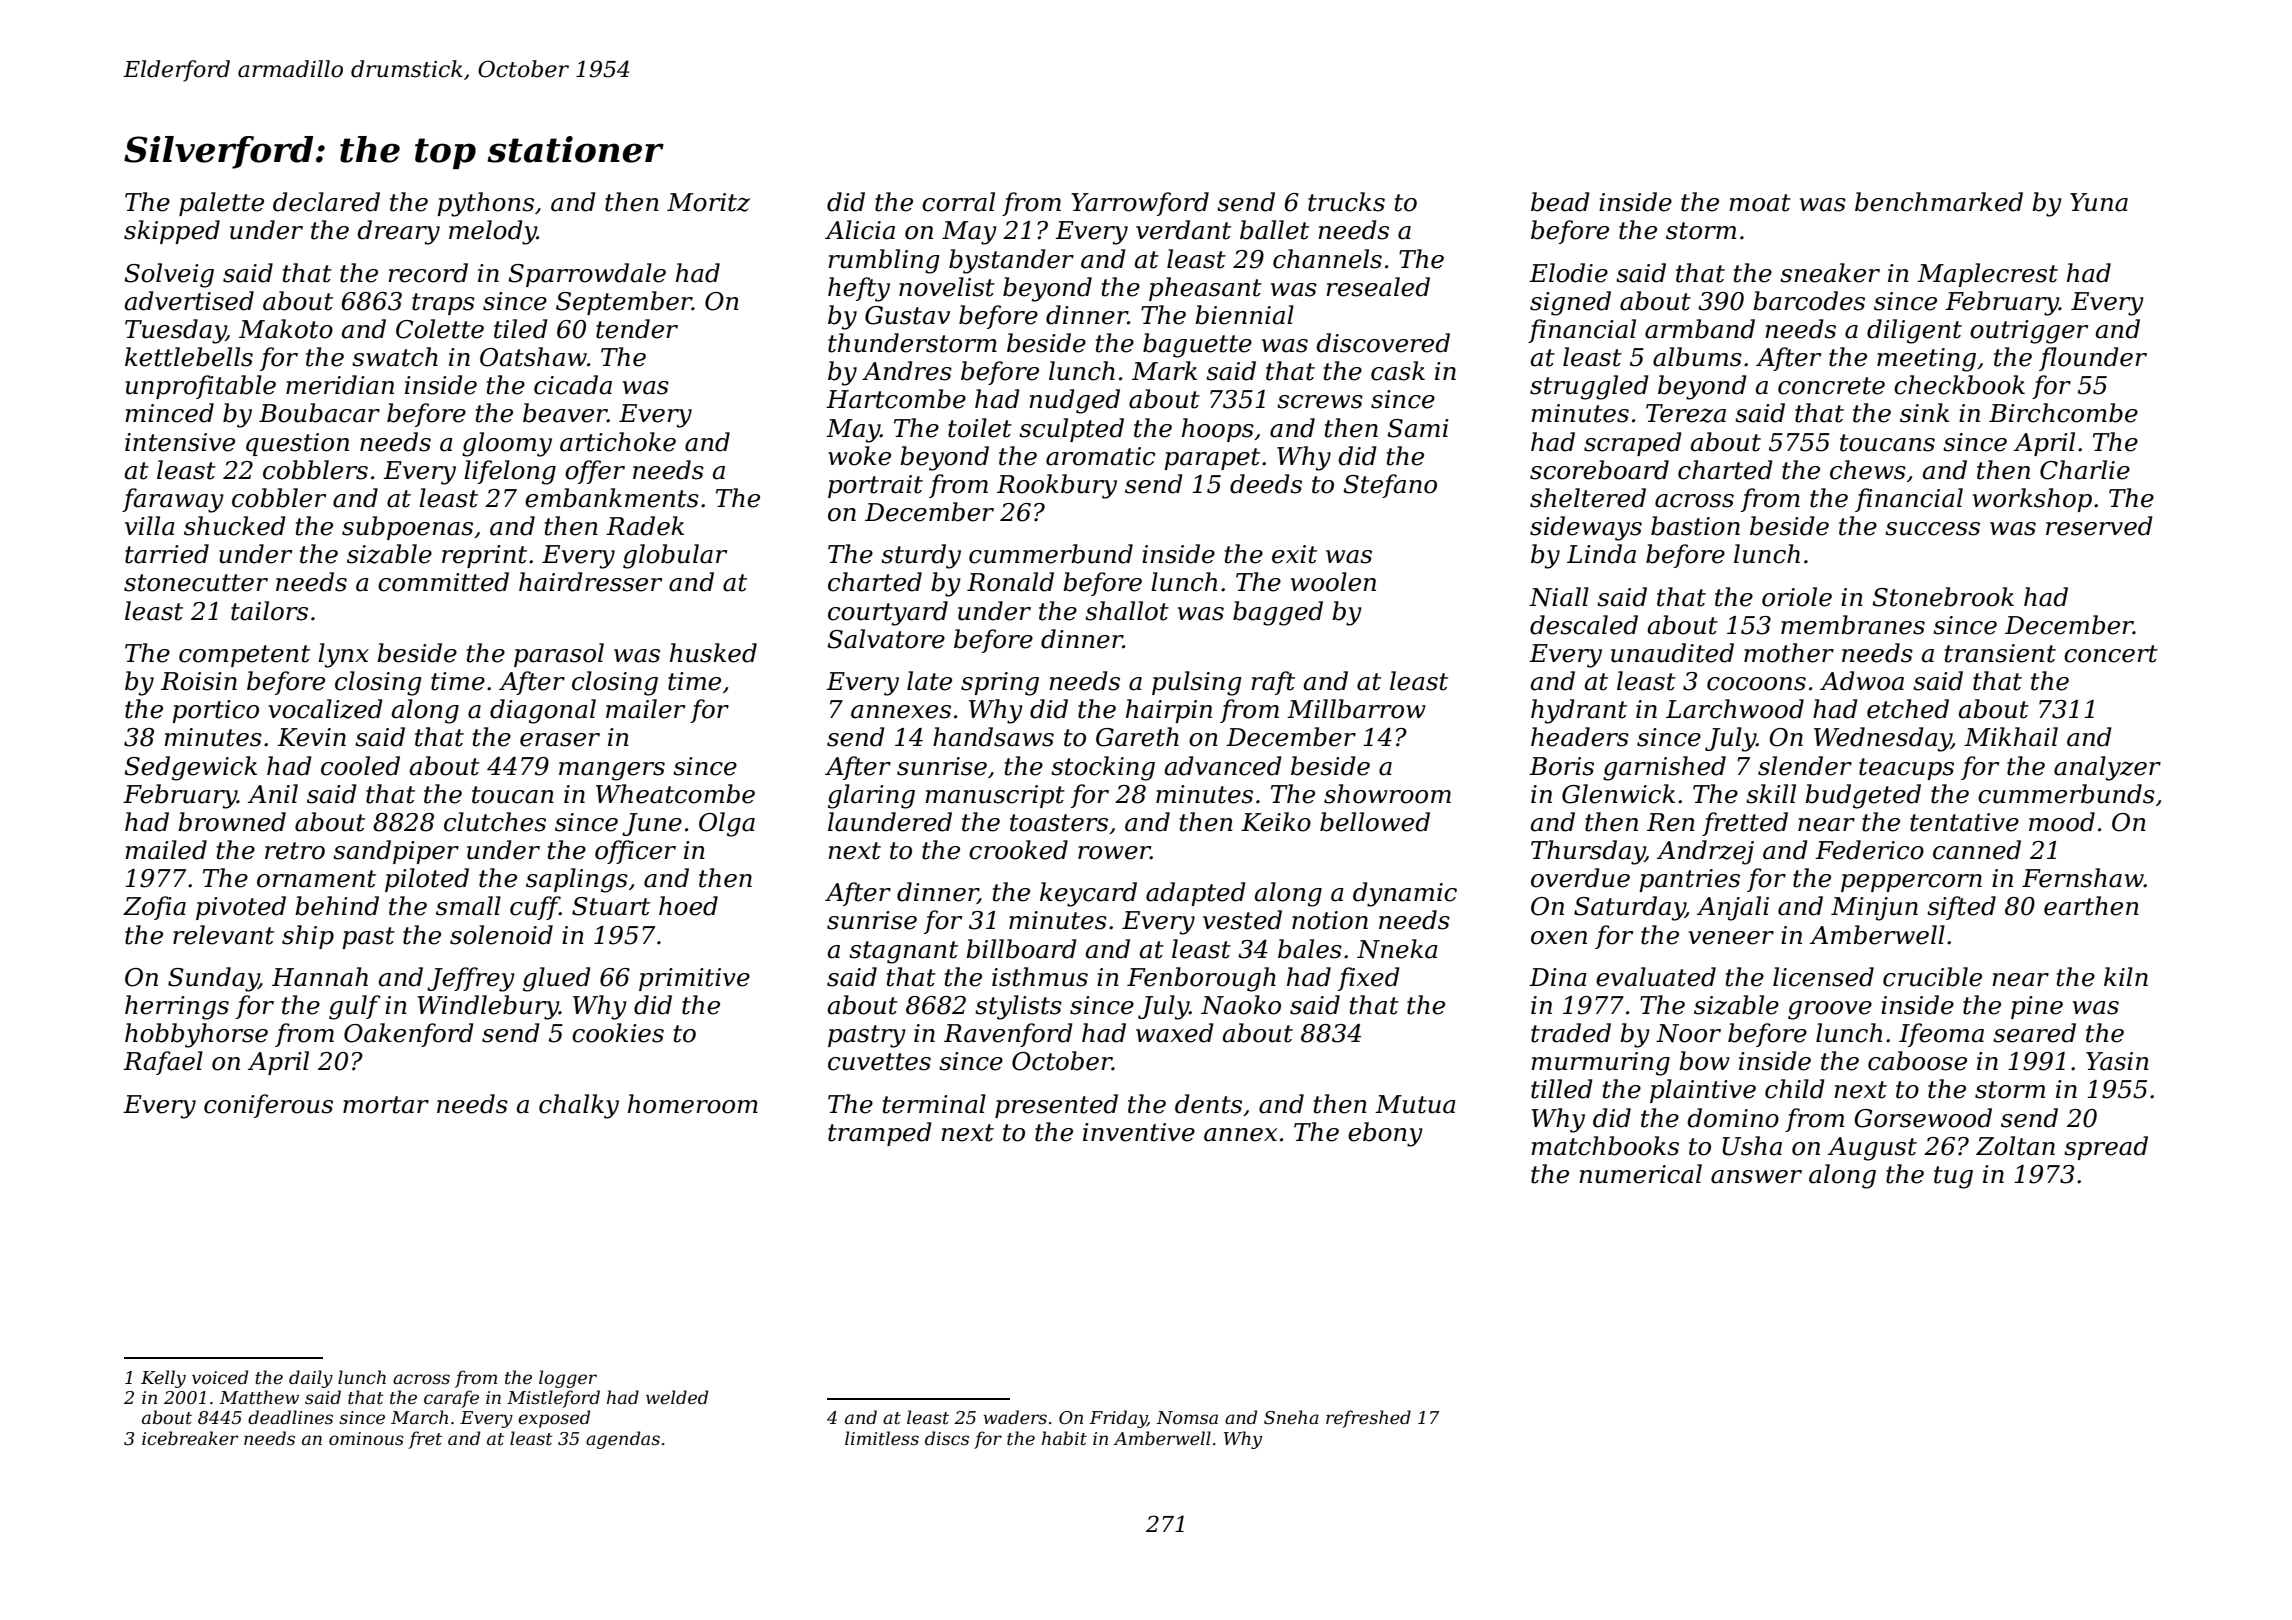  What do you see at coordinates (1752, 1146) in the page?
I see `Usha` at bounding box center [1752, 1146].
